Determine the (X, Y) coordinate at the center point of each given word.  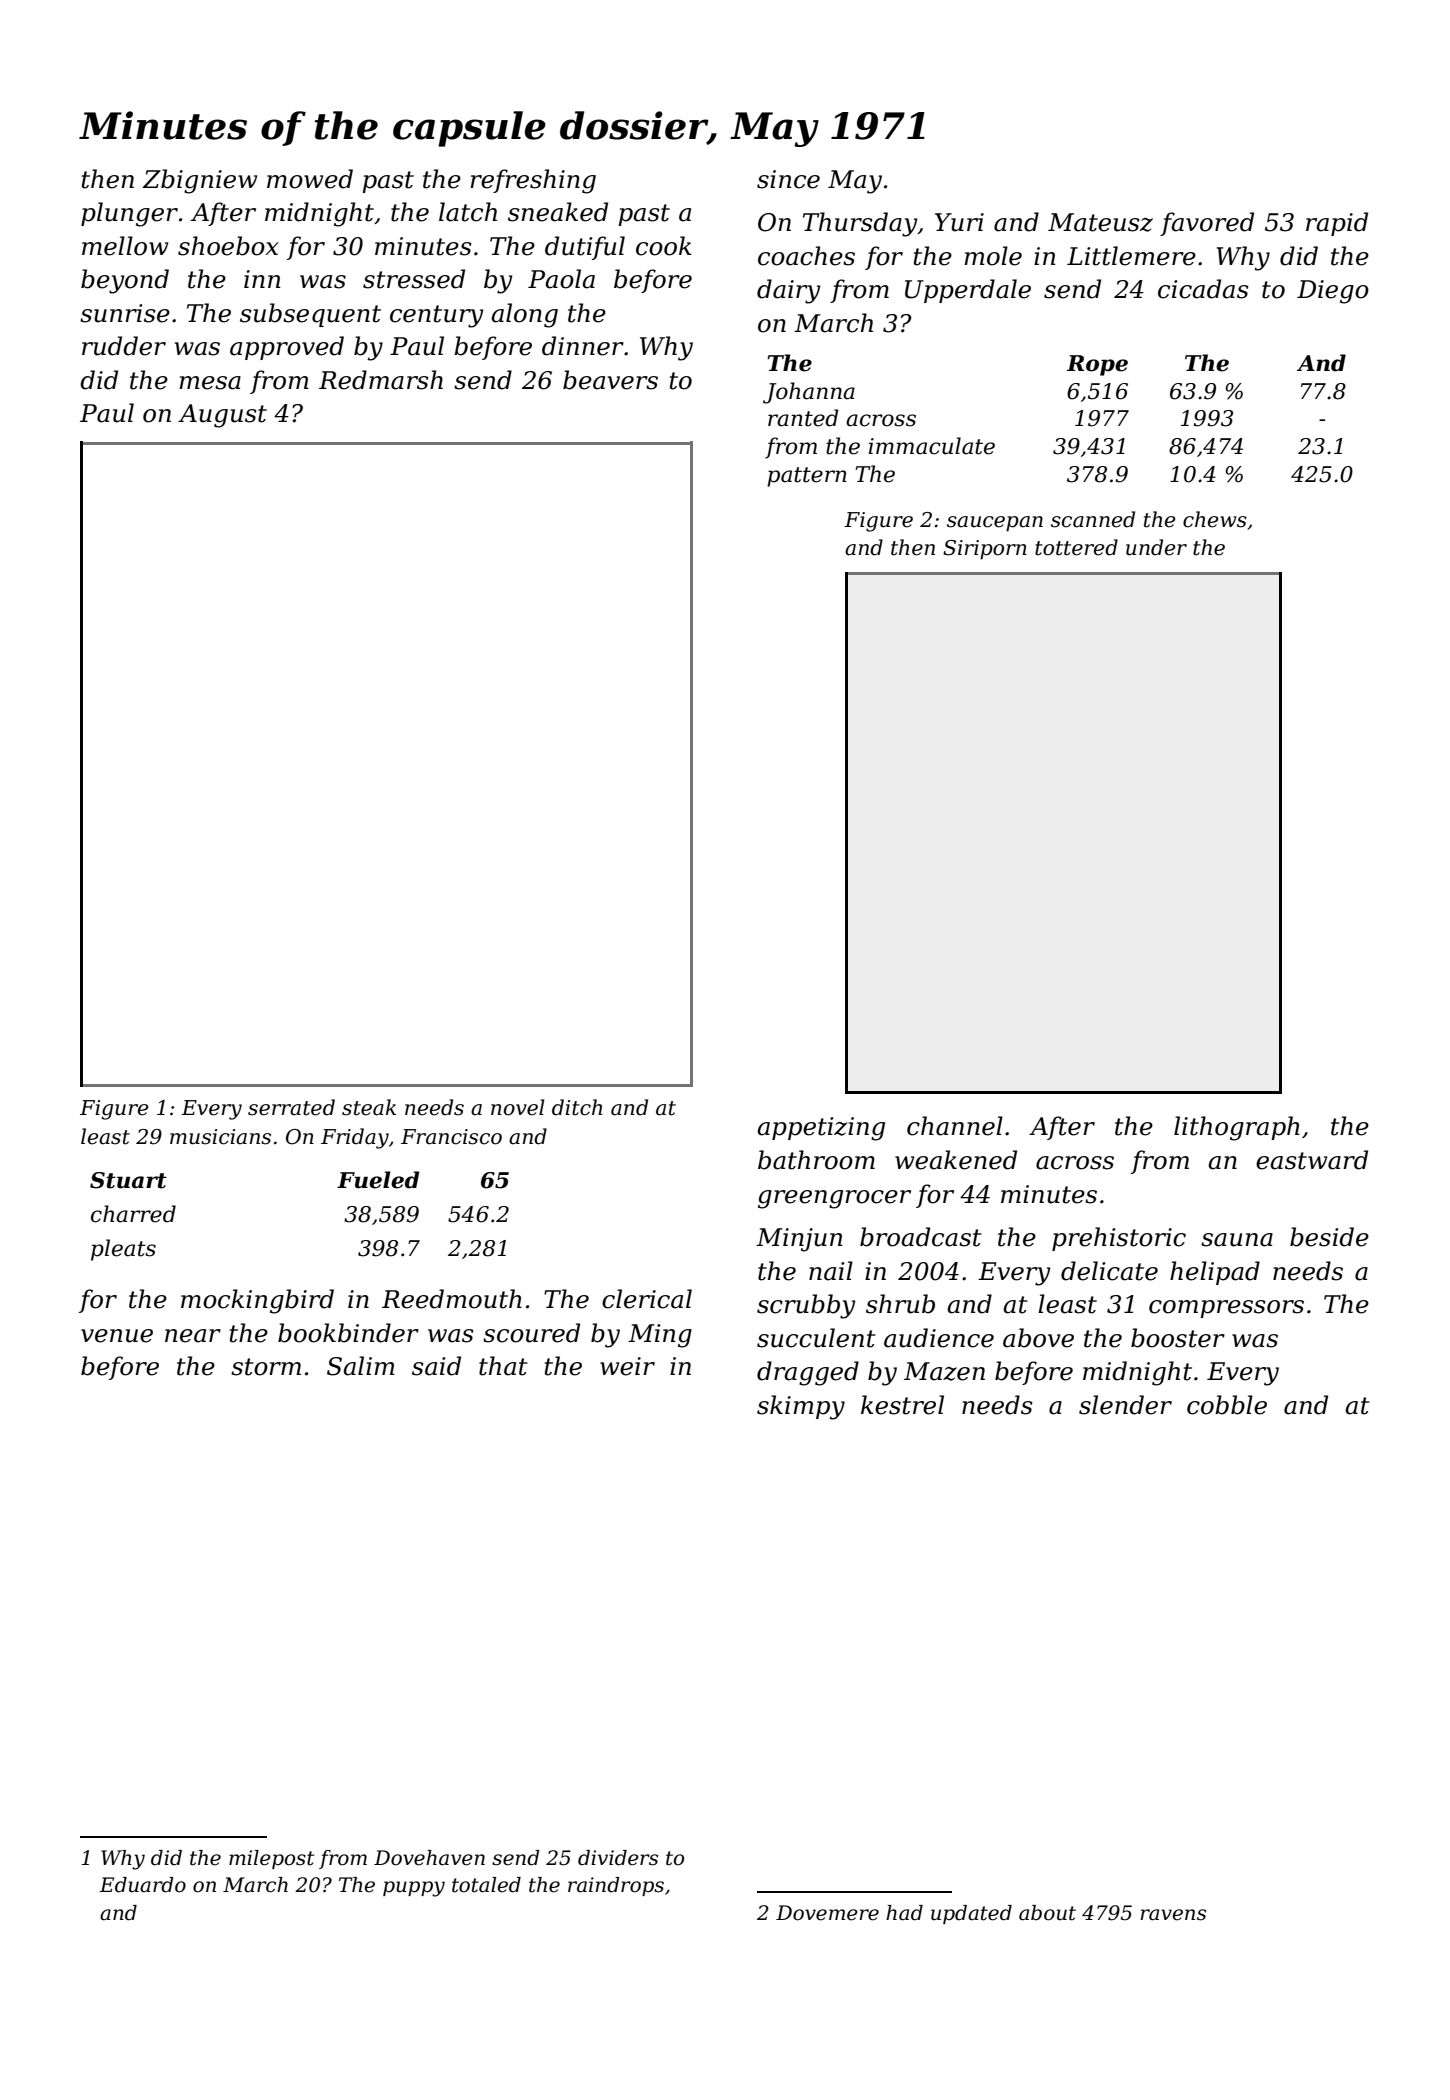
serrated (291, 1107)
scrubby (806, 1306)
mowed (310, 179)
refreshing (533, 181)
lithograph (1237, 1128)
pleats (123, 1250)
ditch (577, 1107)
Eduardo (142, 1885)
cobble (1227, 1405)
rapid (1337, 224)
